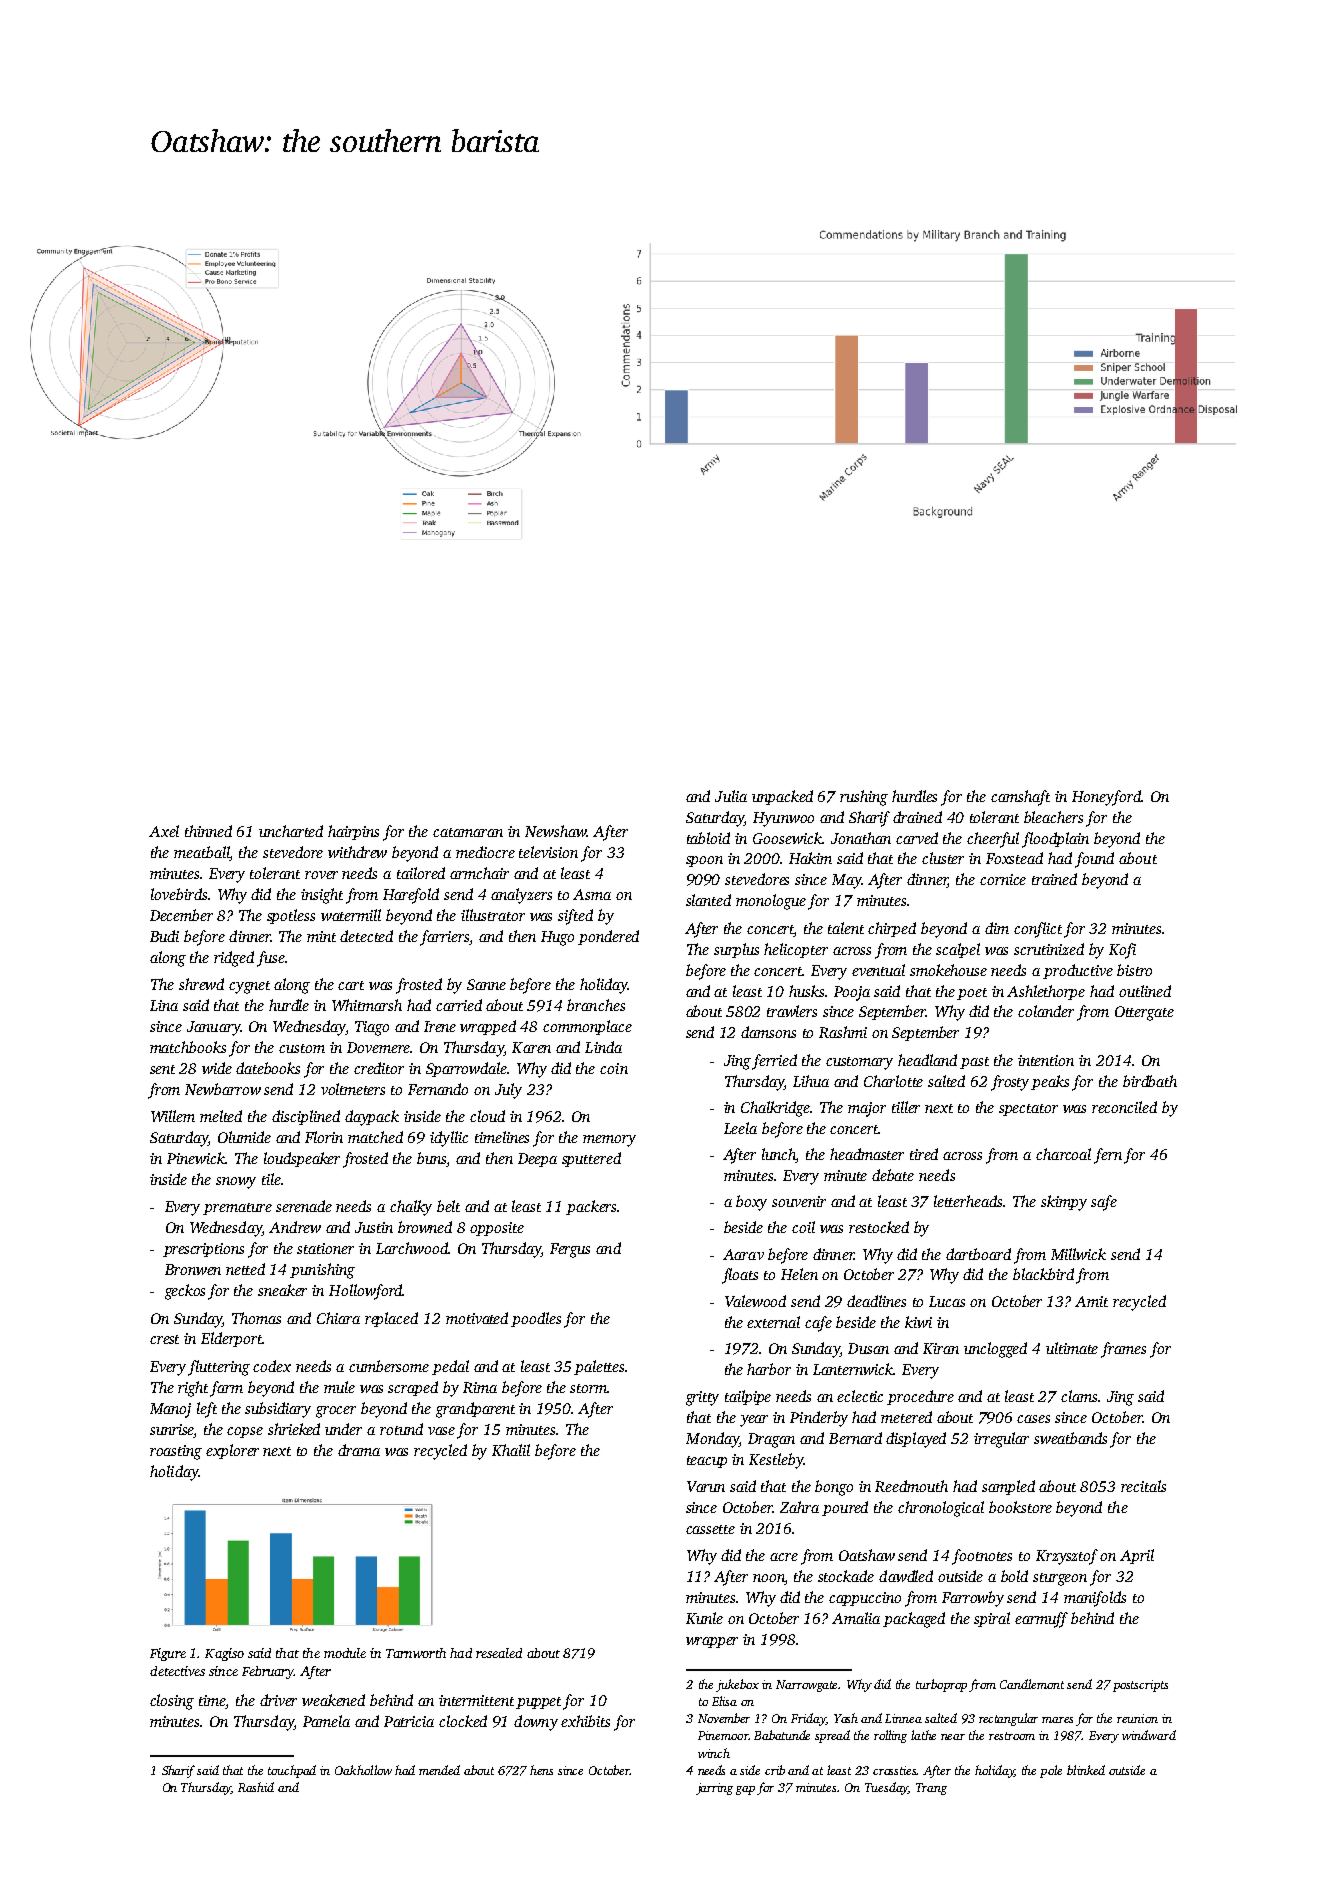 The image size is (1330, 1881). What do you see at coordinates (367, 1005) in the page?
I see `Whitmarsh` at bounding box center [367, 1005].
